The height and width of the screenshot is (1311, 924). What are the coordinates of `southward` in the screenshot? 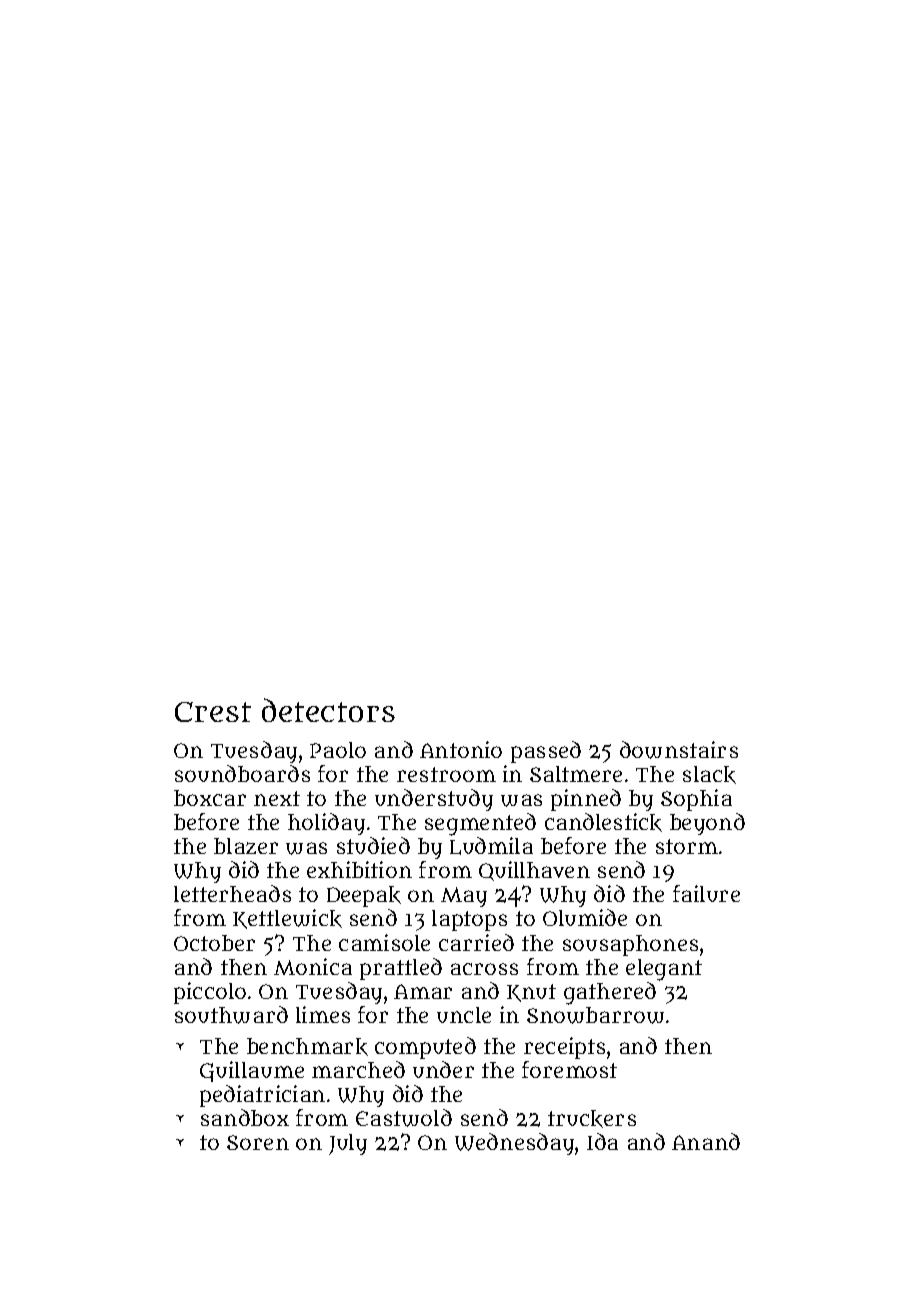 It's located at (231, 1015).
